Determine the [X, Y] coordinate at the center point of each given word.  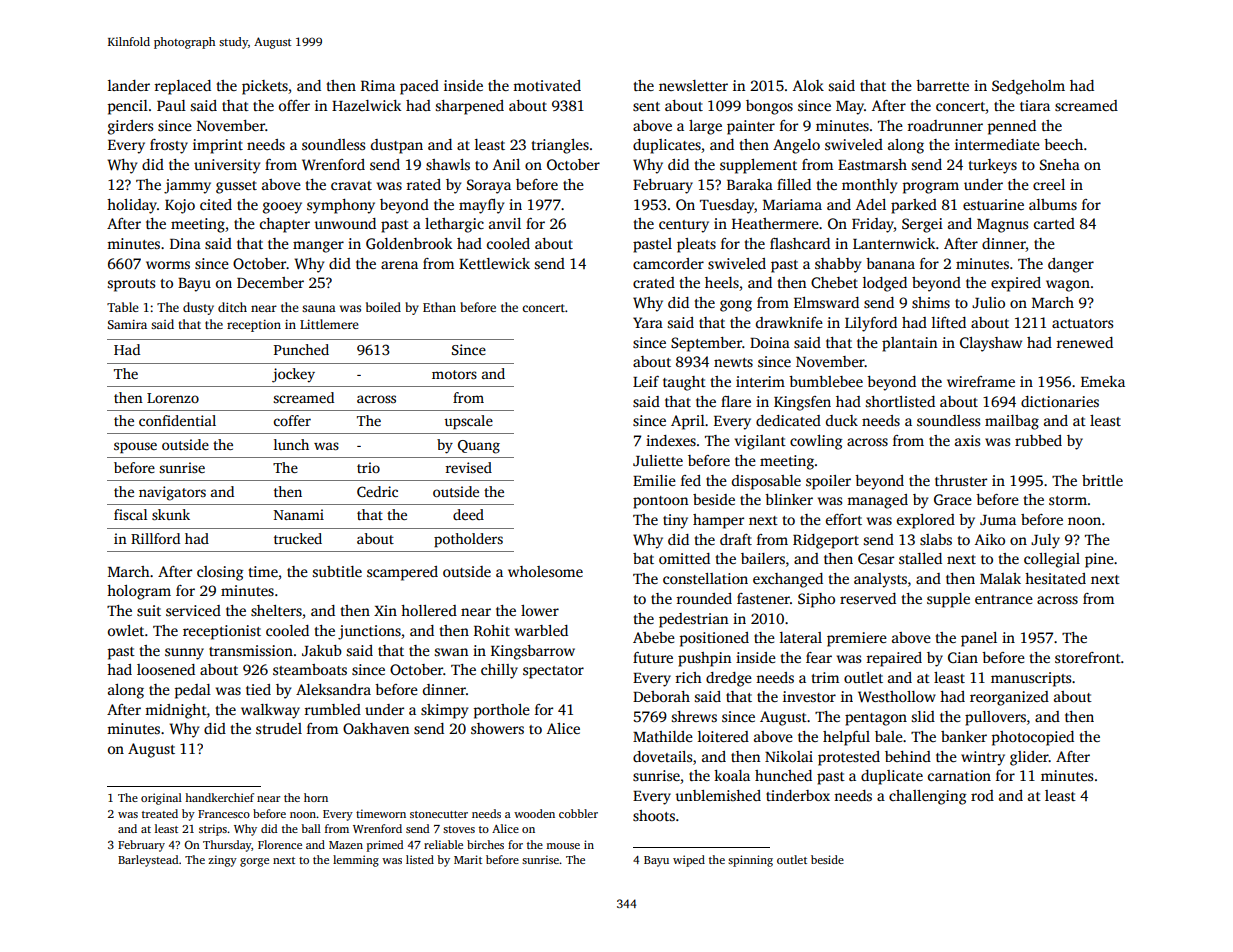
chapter [285, 225]
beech [1063, 144]
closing [220, 573]
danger [1071, 265]
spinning [750, 861]
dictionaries [1060, 401]
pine [1099, 560]
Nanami [299, 514]
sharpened [470, 107]
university [227, 166]
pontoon [660, 502]
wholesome [545, 571]
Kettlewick [494, 263]
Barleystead [148, 861]
